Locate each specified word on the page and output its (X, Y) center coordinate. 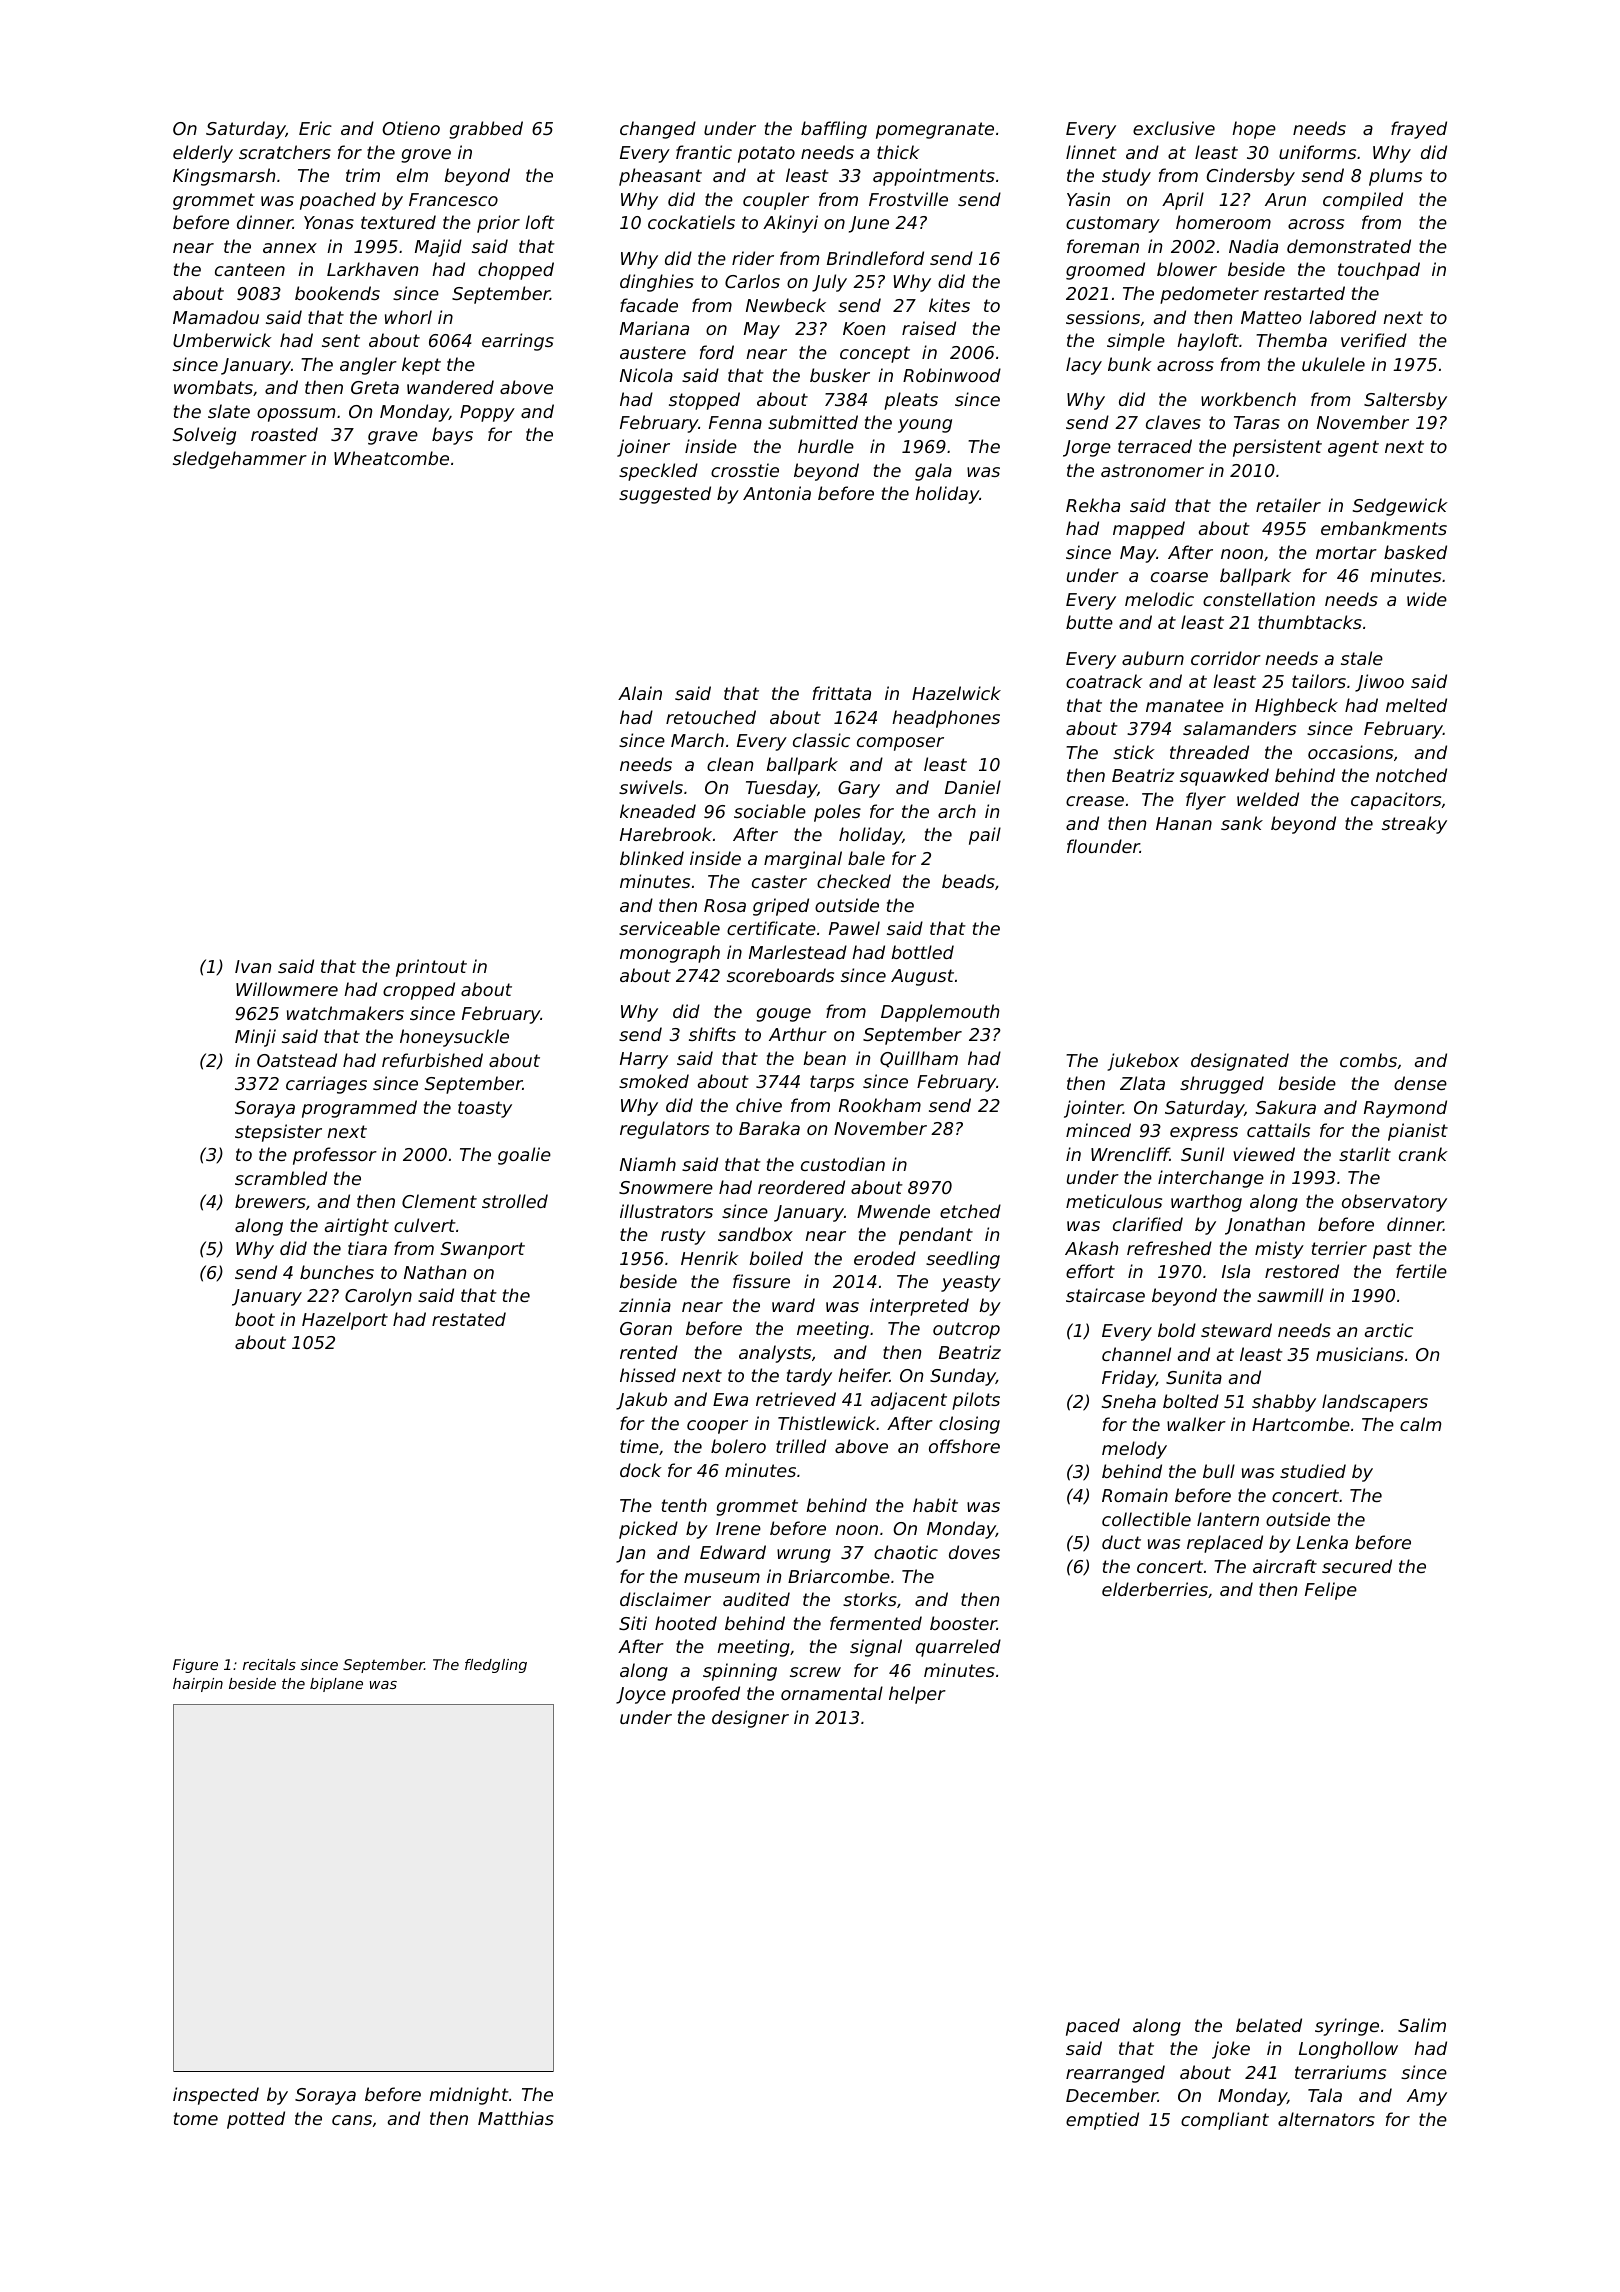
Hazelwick (956, 693)
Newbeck (786, 305)
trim (363, 175)
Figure (195, 1666)
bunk (1130, 364)
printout (431, 968)
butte (1089, 622)
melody (1134, 1450)
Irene (738, 1528)
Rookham (880, 1105)
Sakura (1286, 1107)
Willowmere (287, 989)
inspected (216, 2096)
